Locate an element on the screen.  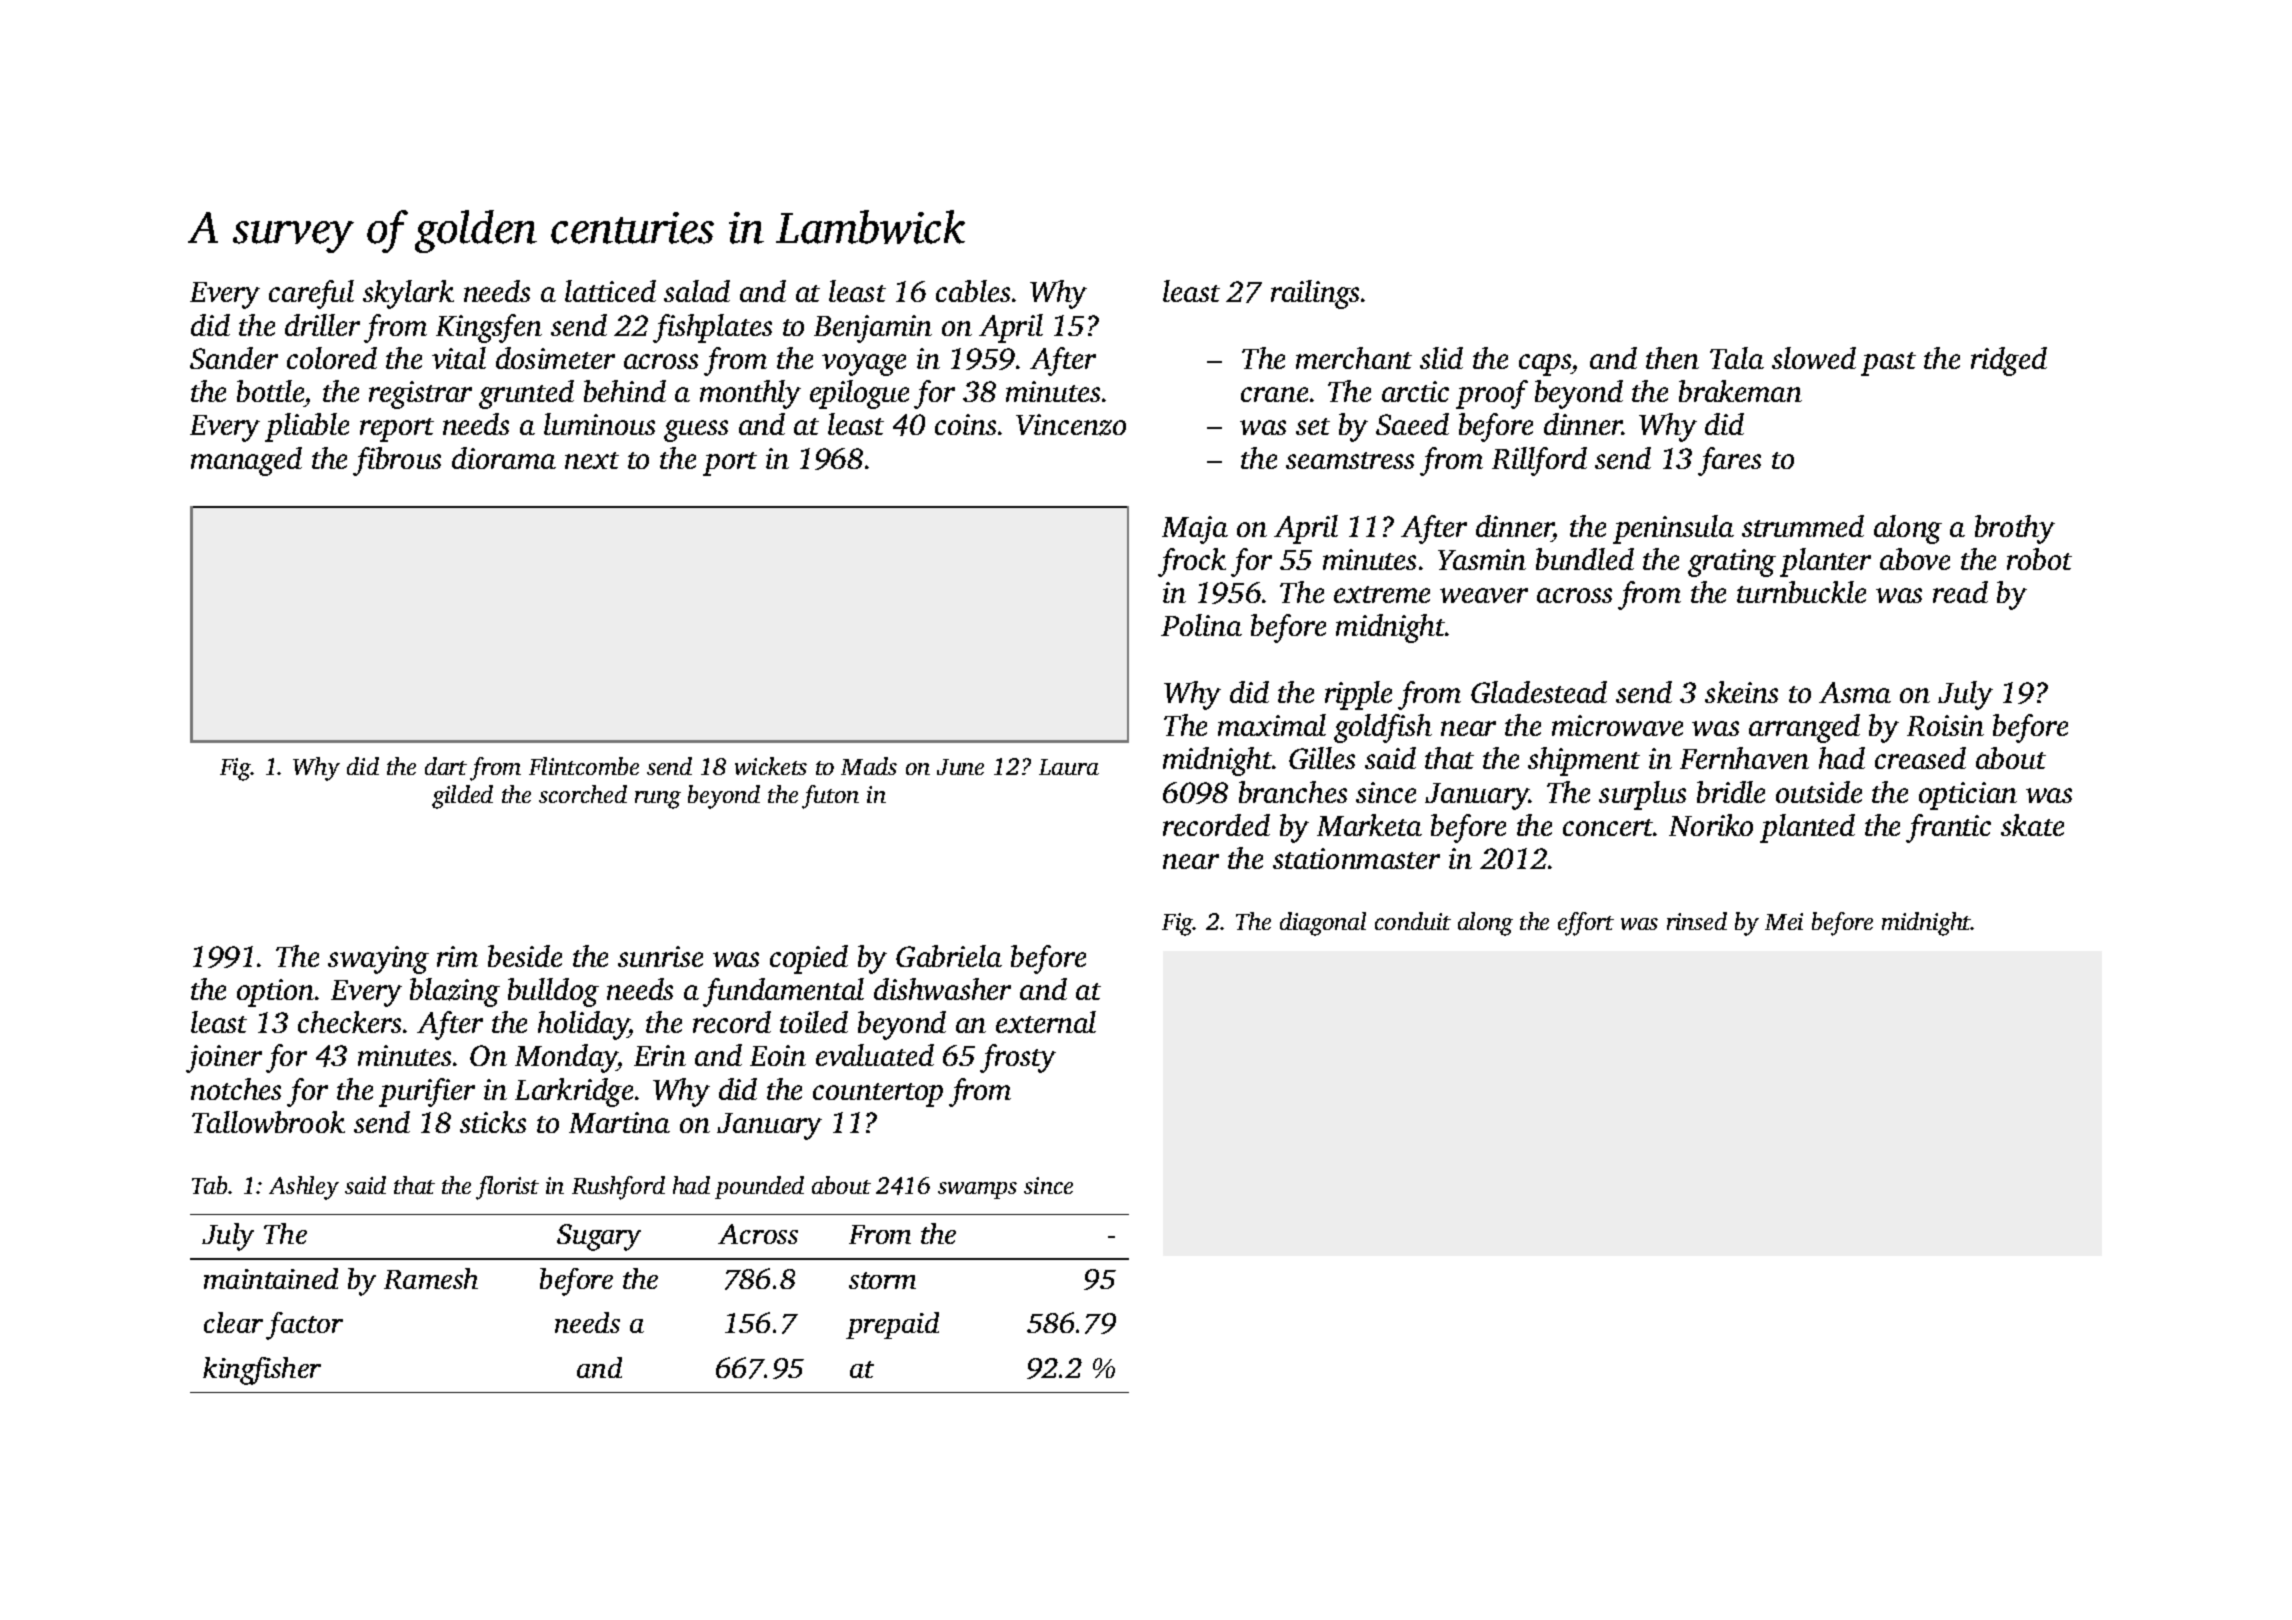
kingfisher is located at coordinates (262, 1371).
